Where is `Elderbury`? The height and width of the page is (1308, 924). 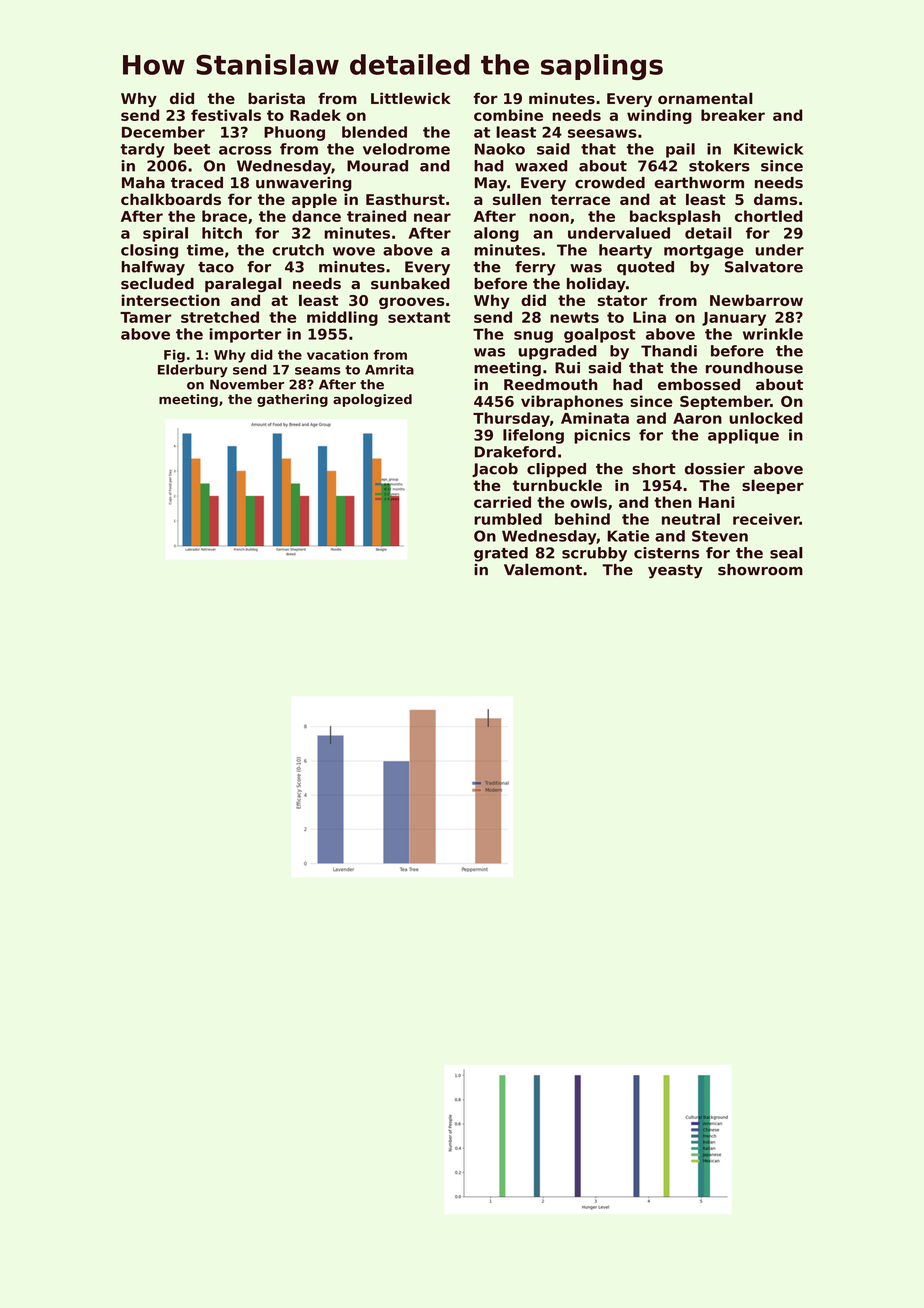 Elderbury is located at coordinates (193, 371).
